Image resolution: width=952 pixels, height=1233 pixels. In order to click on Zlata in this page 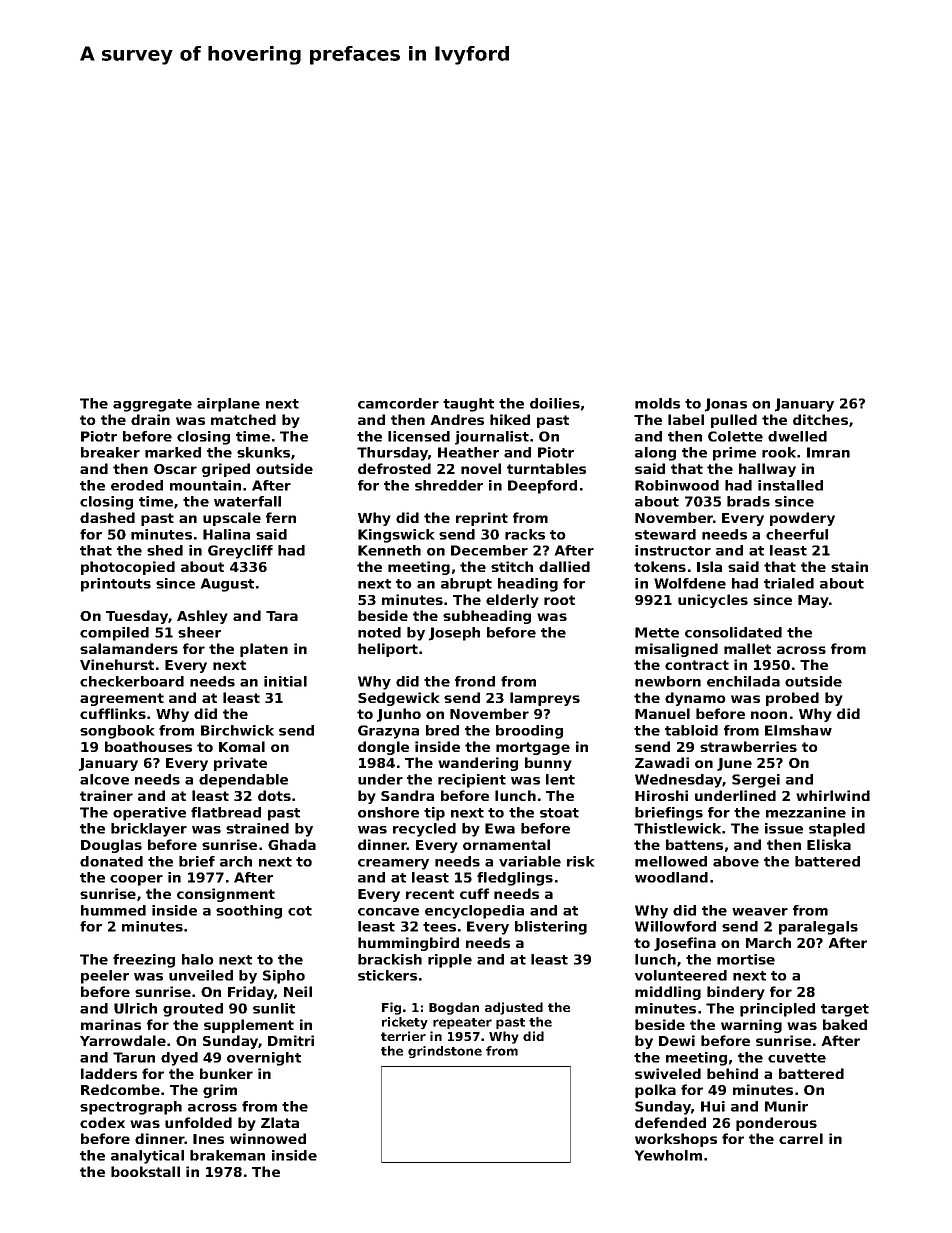, I will do `click(280, 1122)`.
